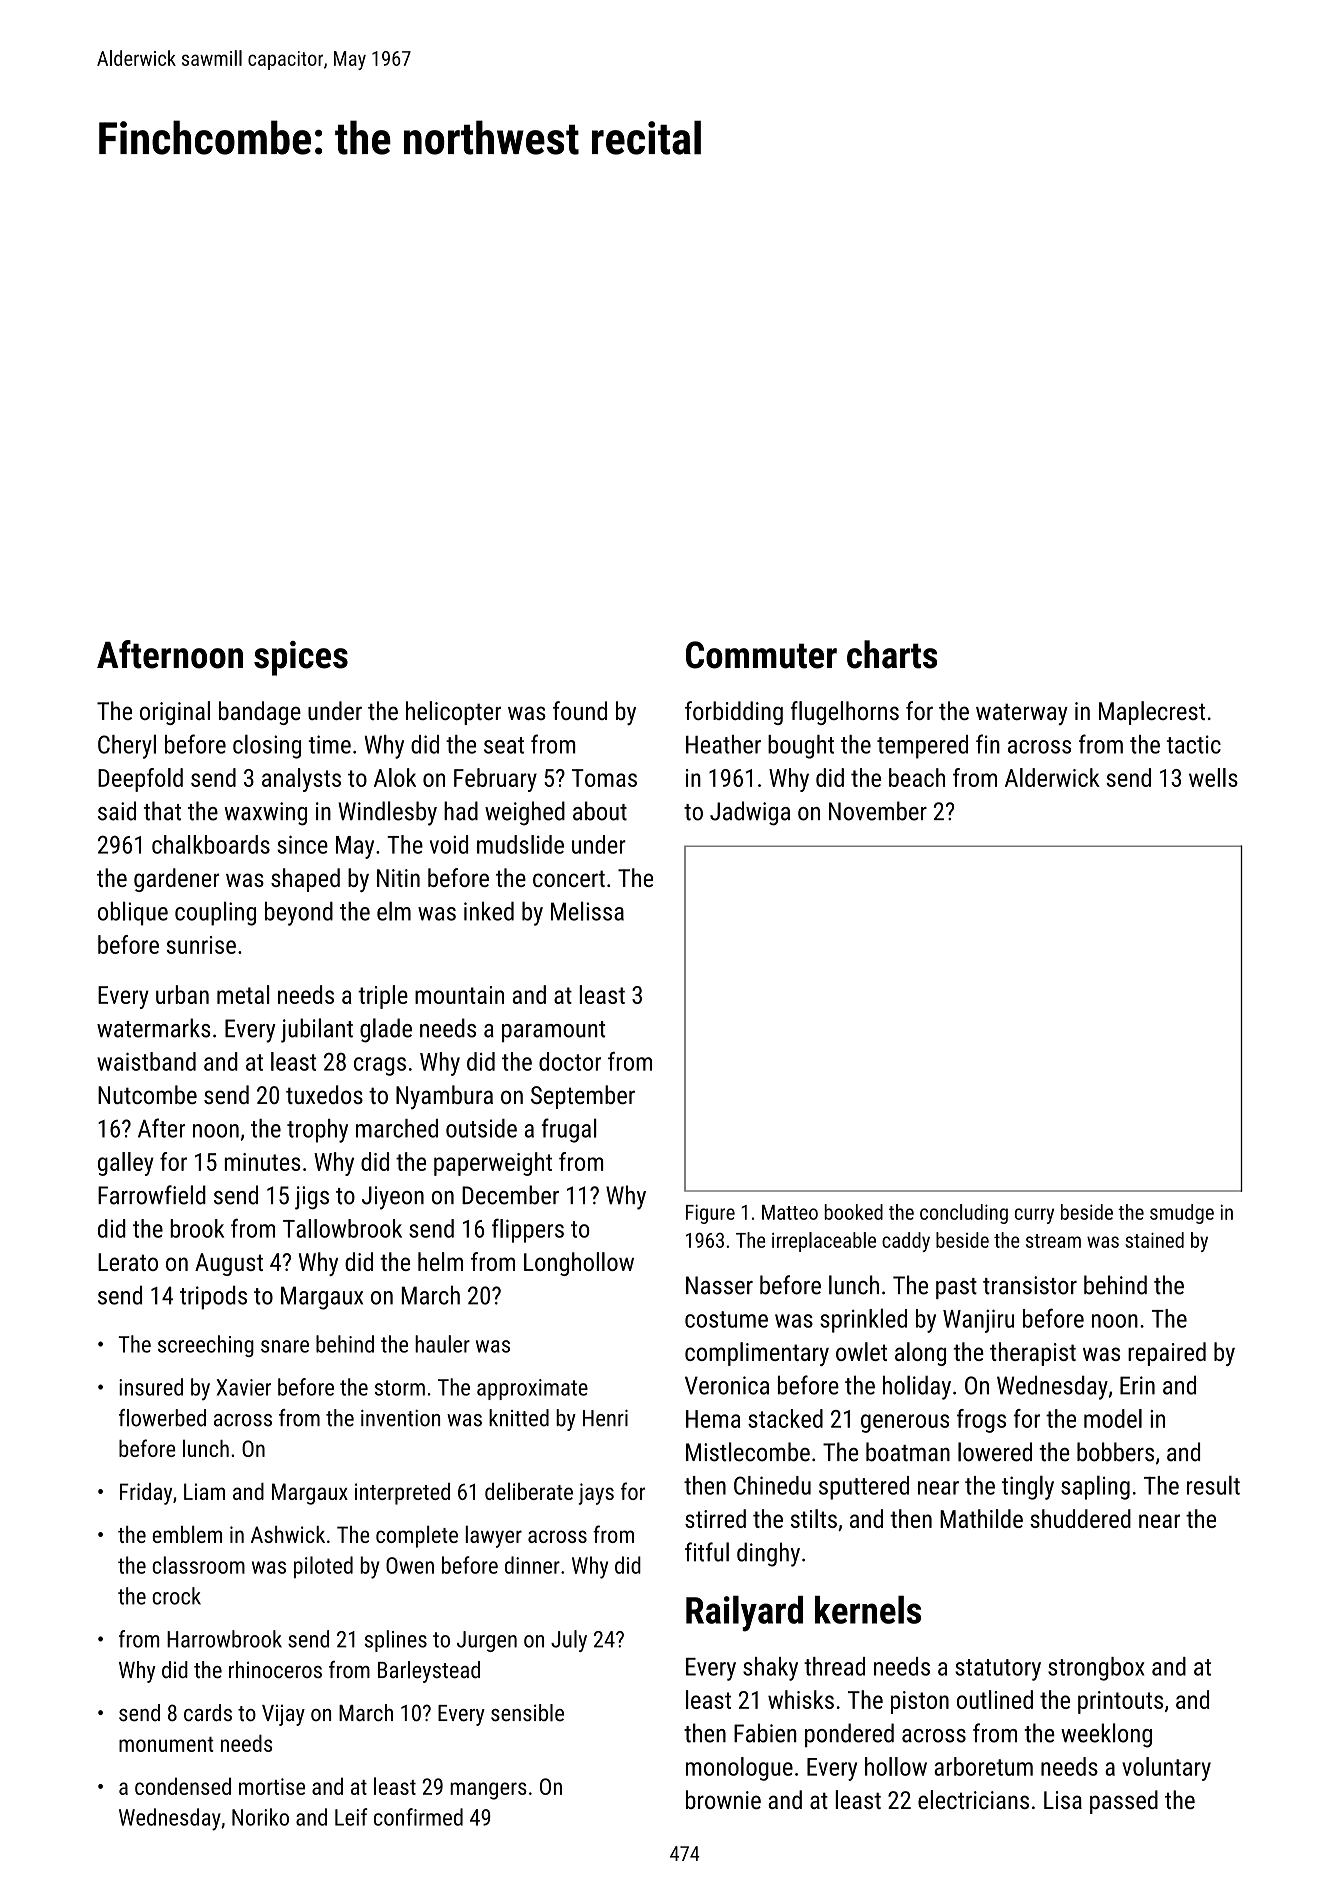  What do you see at coordinates (402, 1494) in the screenshot?
I see `interpreted` at bounding box center [402, 1494].
